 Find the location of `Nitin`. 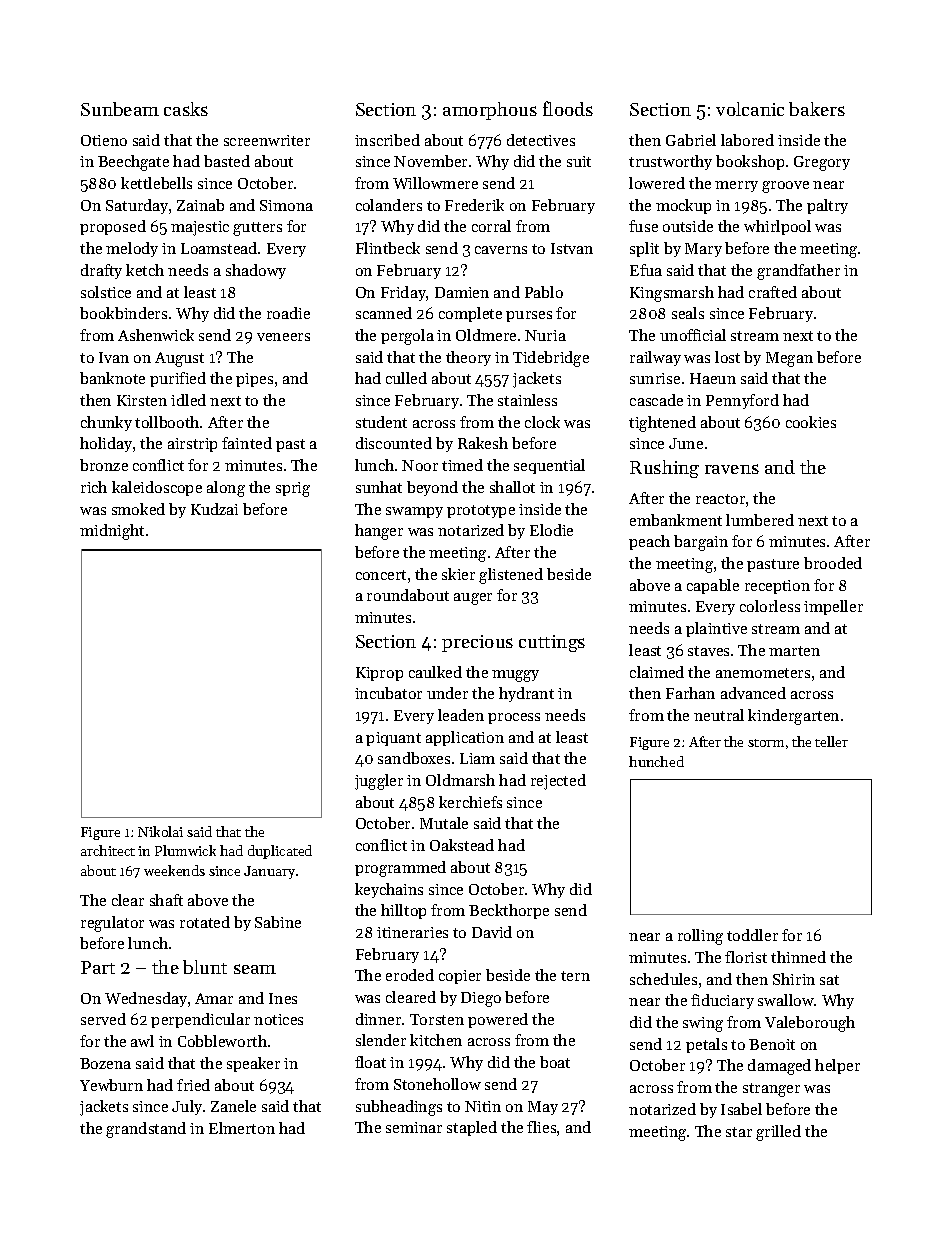

Nitin is located at coordinates (483, 1106).
